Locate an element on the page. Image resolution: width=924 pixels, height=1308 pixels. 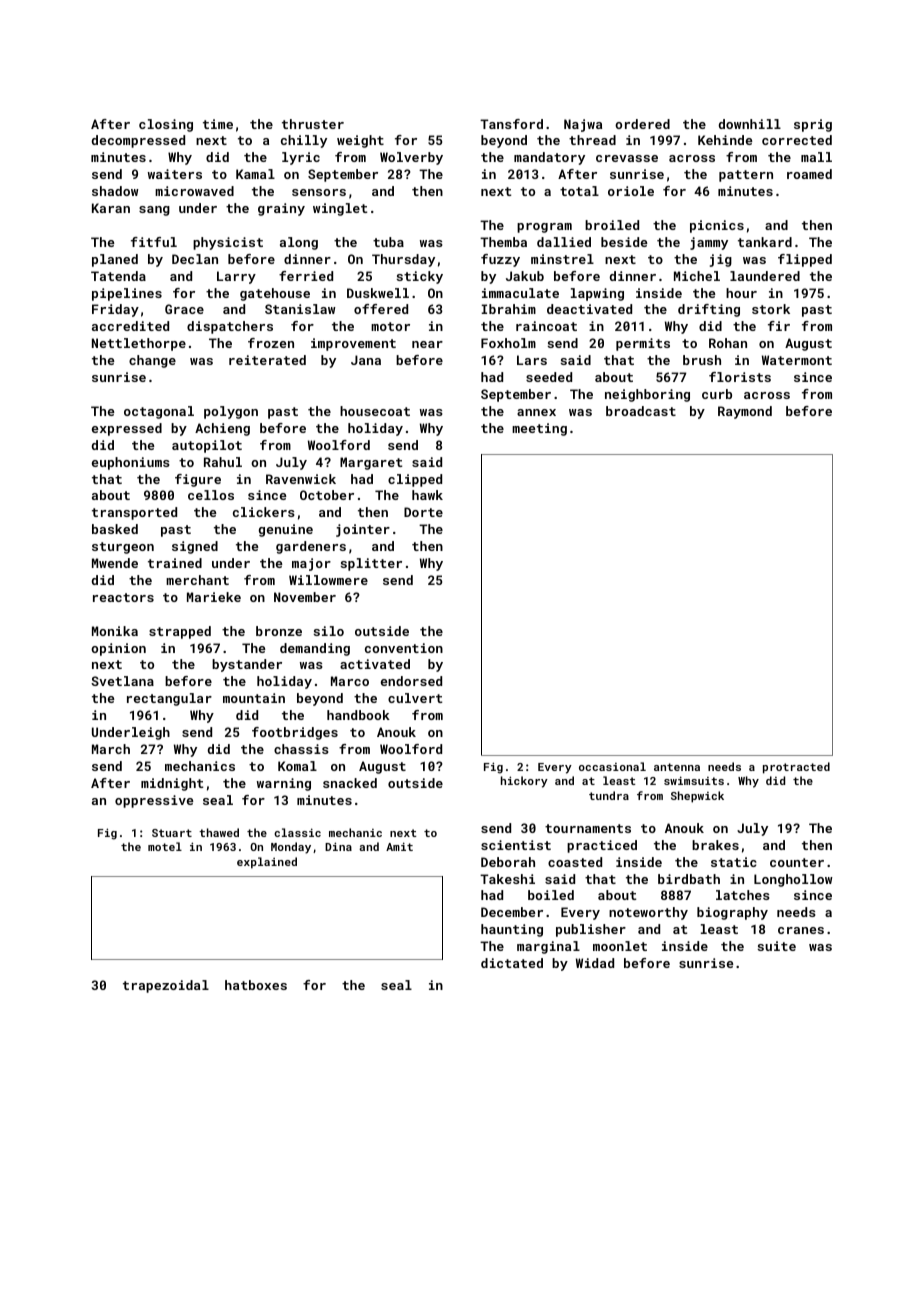
meeting is located at coordinates (539, 429).
